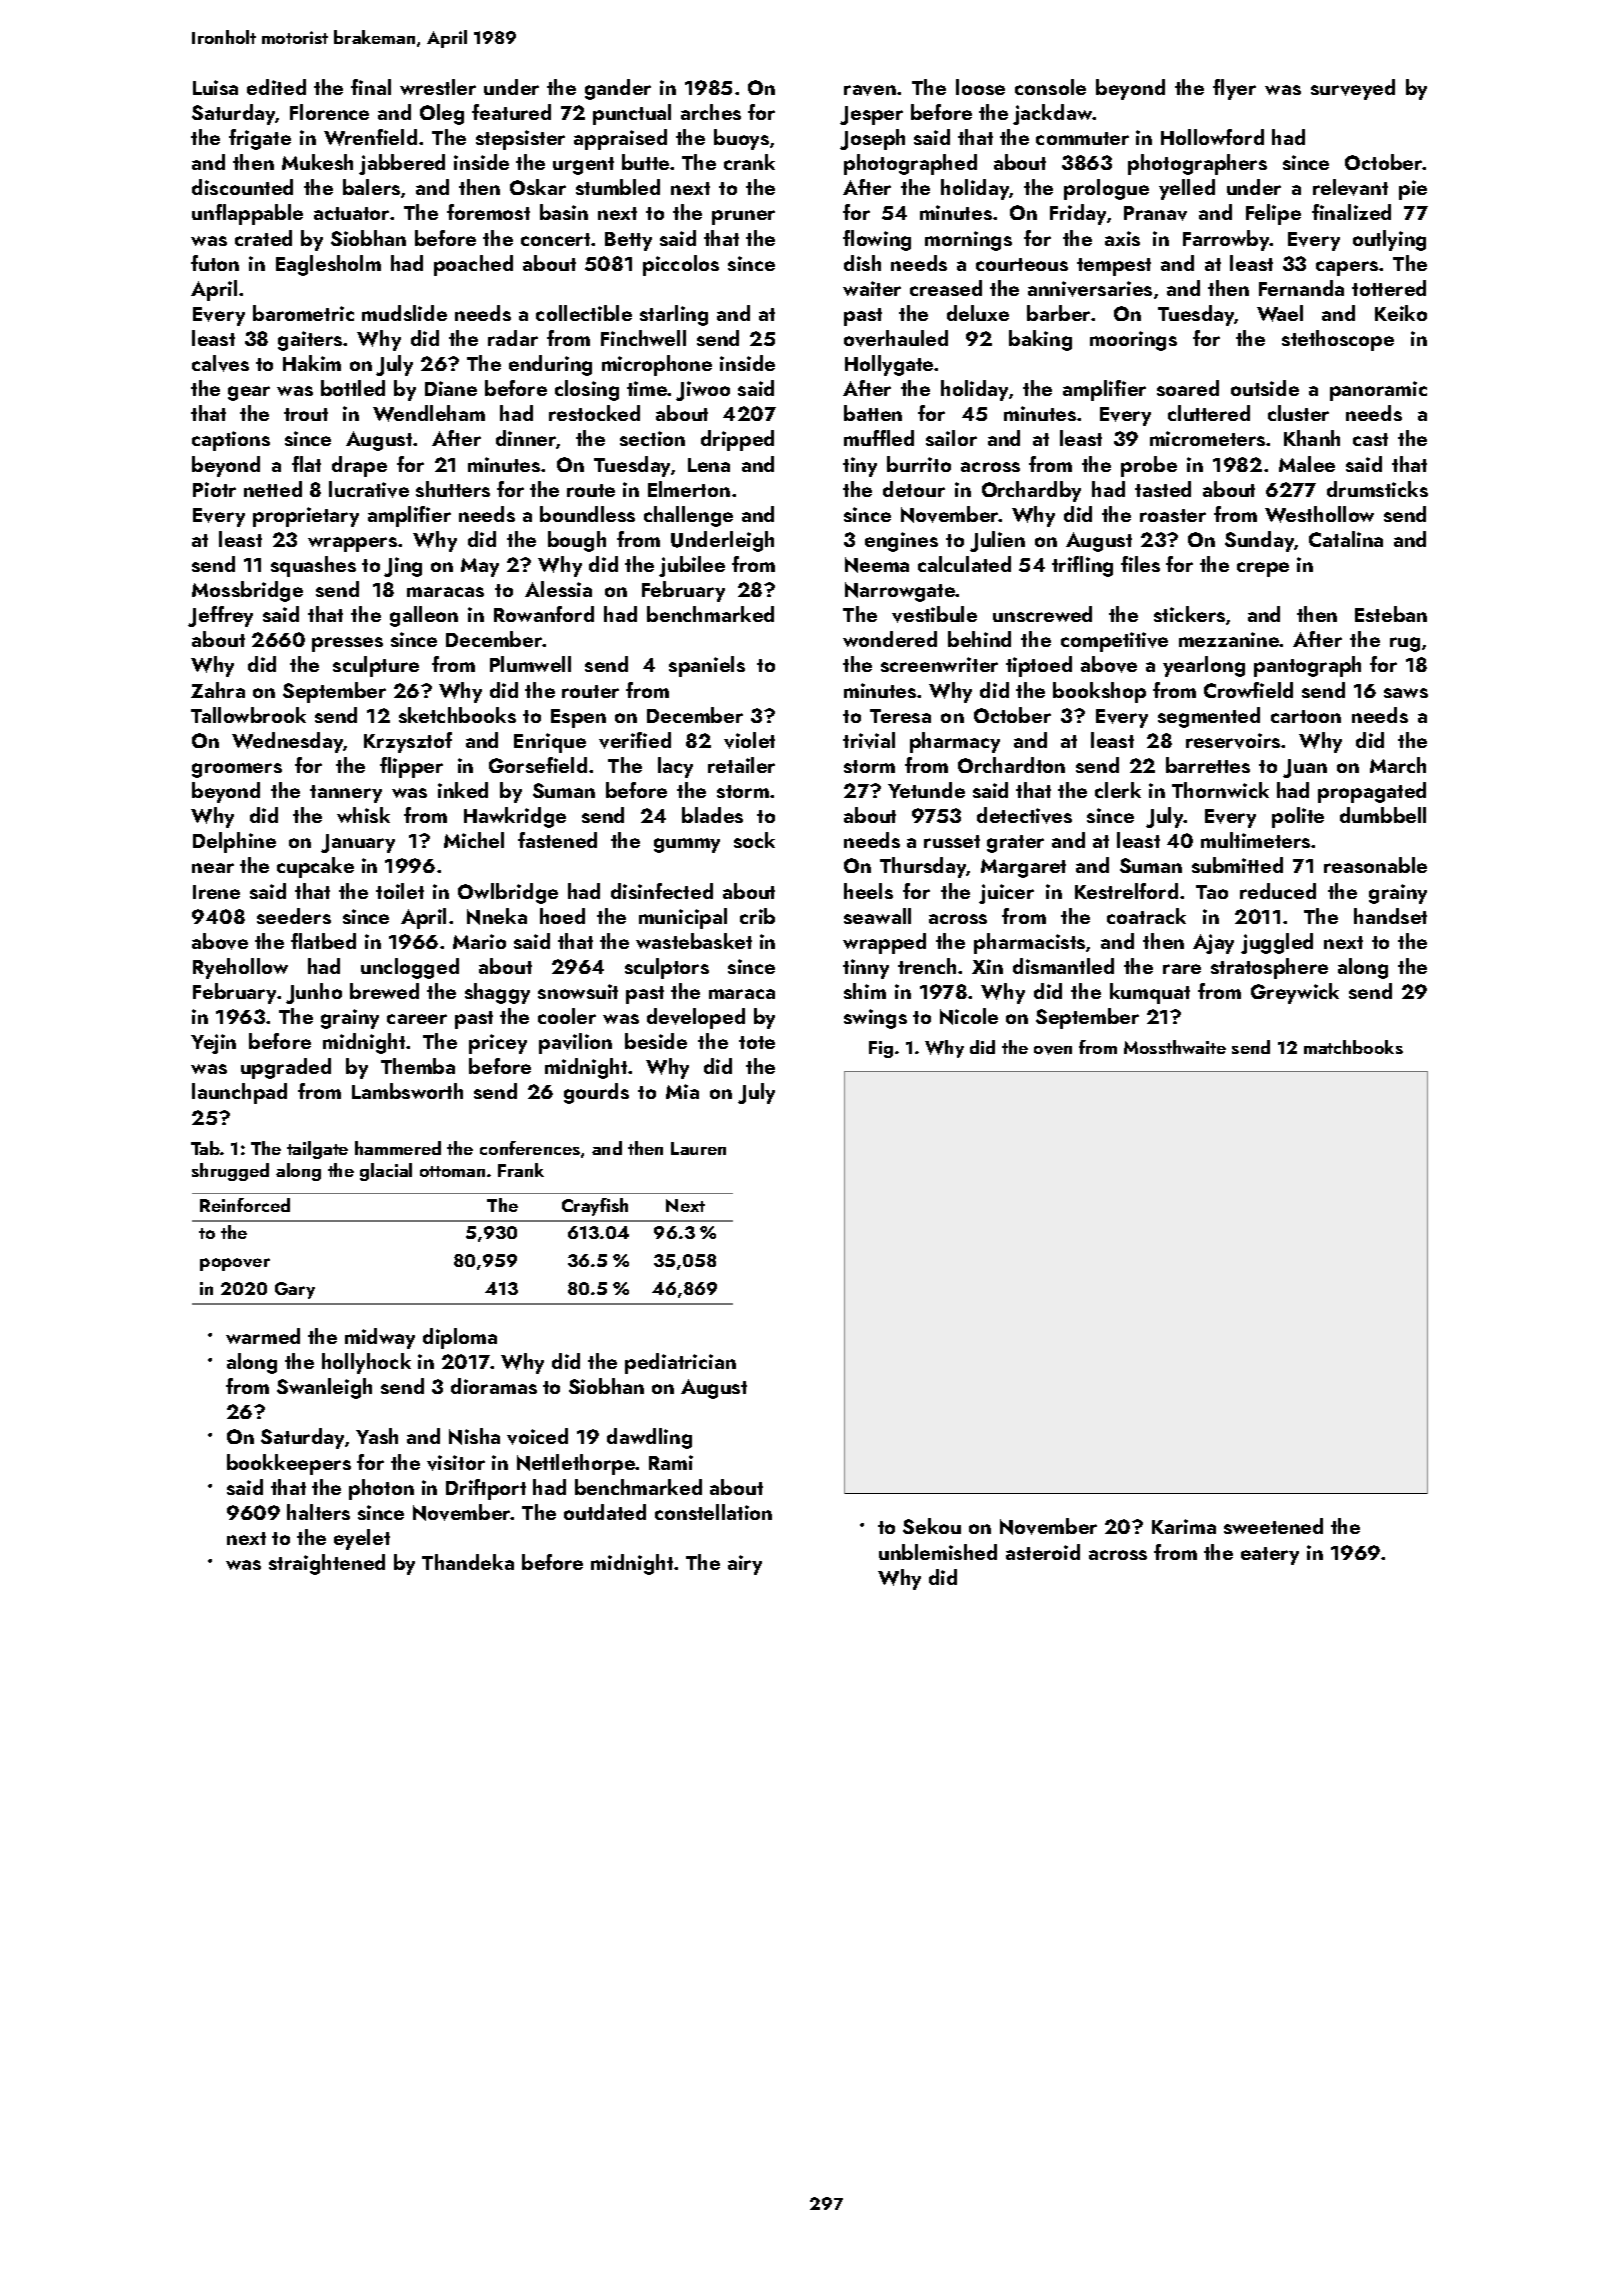  I want to click on piccolos, so click(681, 265).
